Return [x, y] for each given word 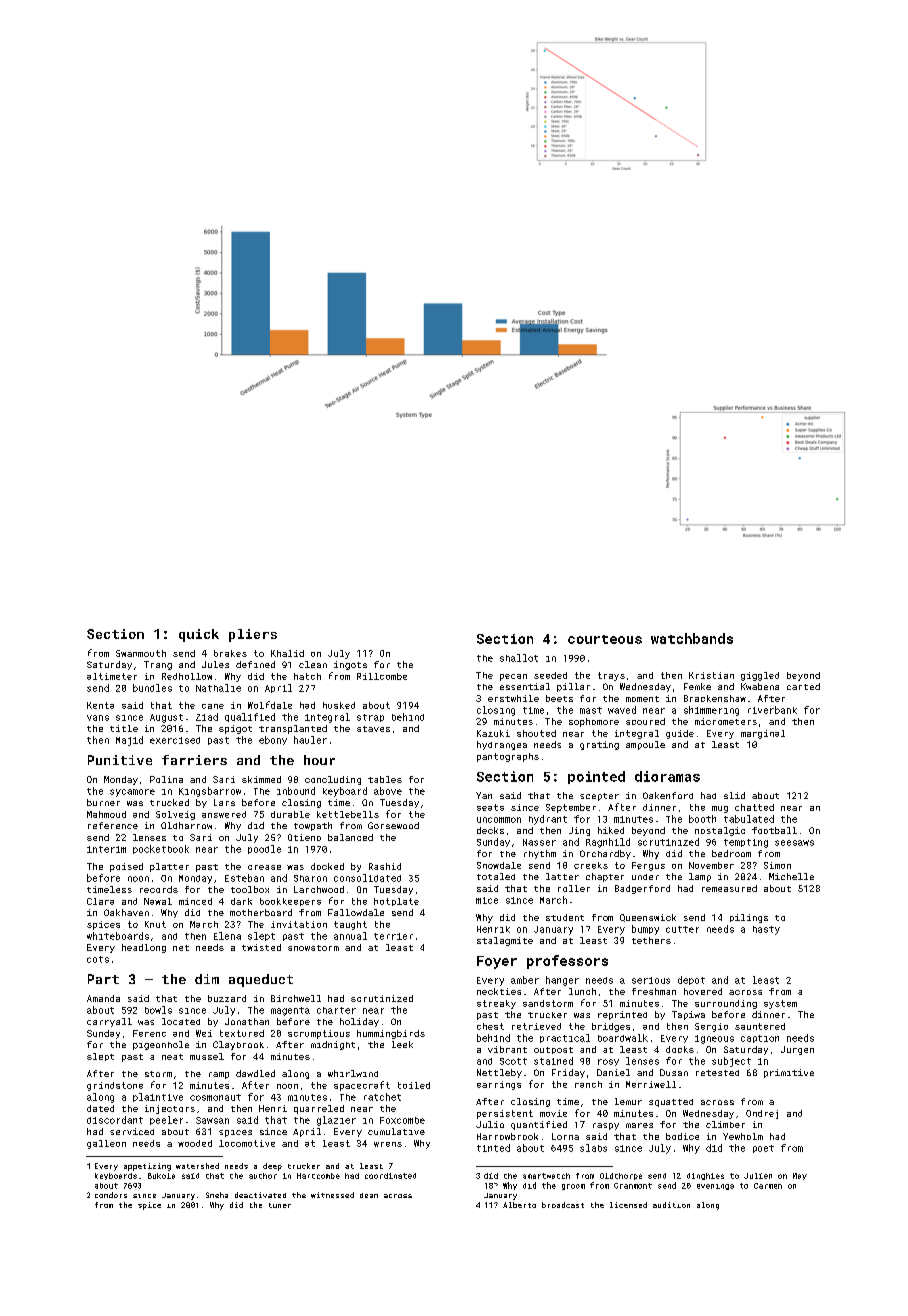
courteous [605, 639]
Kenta [100, 705]
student [565, 917]
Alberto [519, 1205]
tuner [280, 1205]
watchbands [692, 638]
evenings [715, 1187]
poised [126, 867]
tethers [651, 940]
